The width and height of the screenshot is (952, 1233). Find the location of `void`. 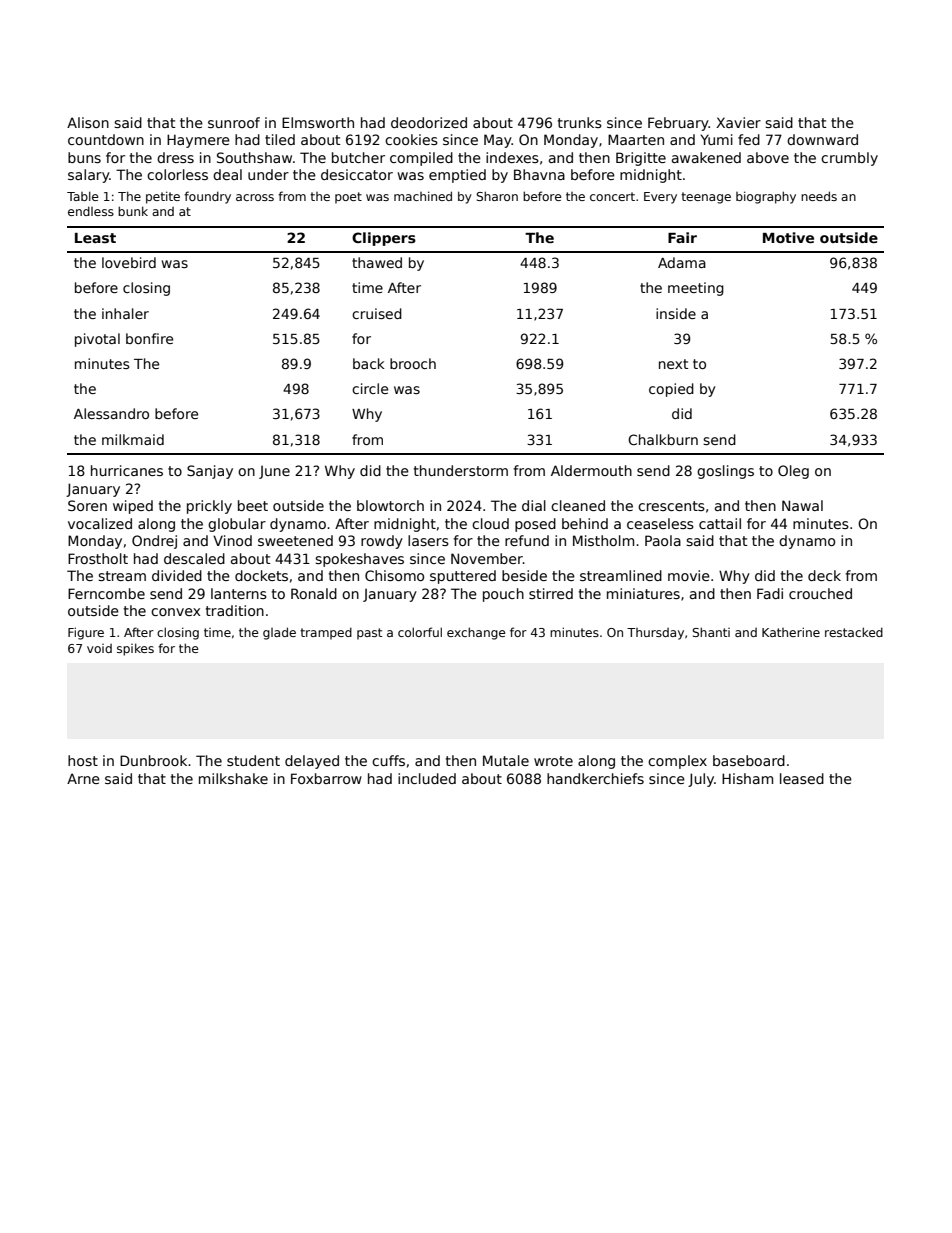

void is located at coordinates (99, 648).
